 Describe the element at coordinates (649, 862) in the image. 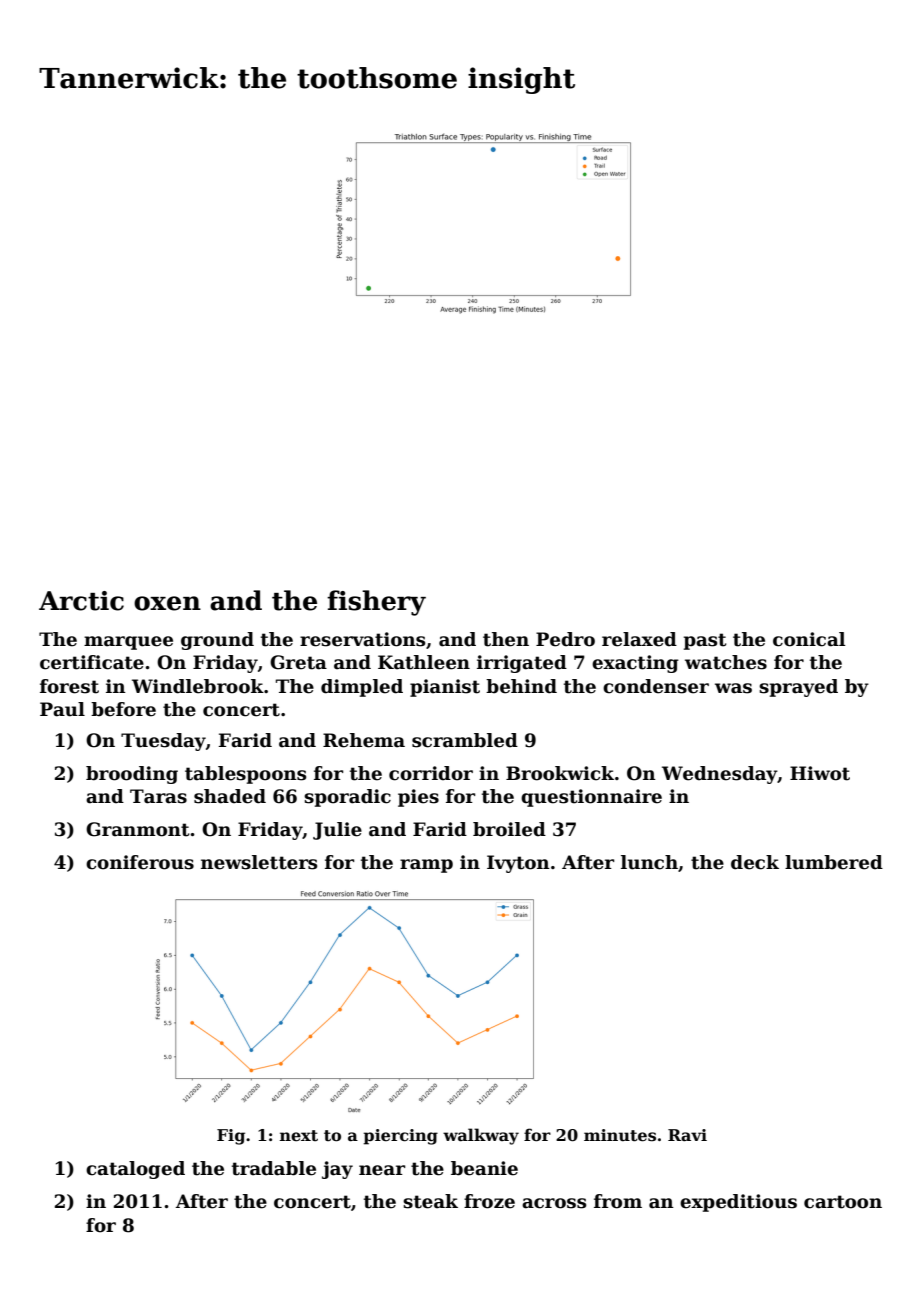

I see `lunch` at that location.
